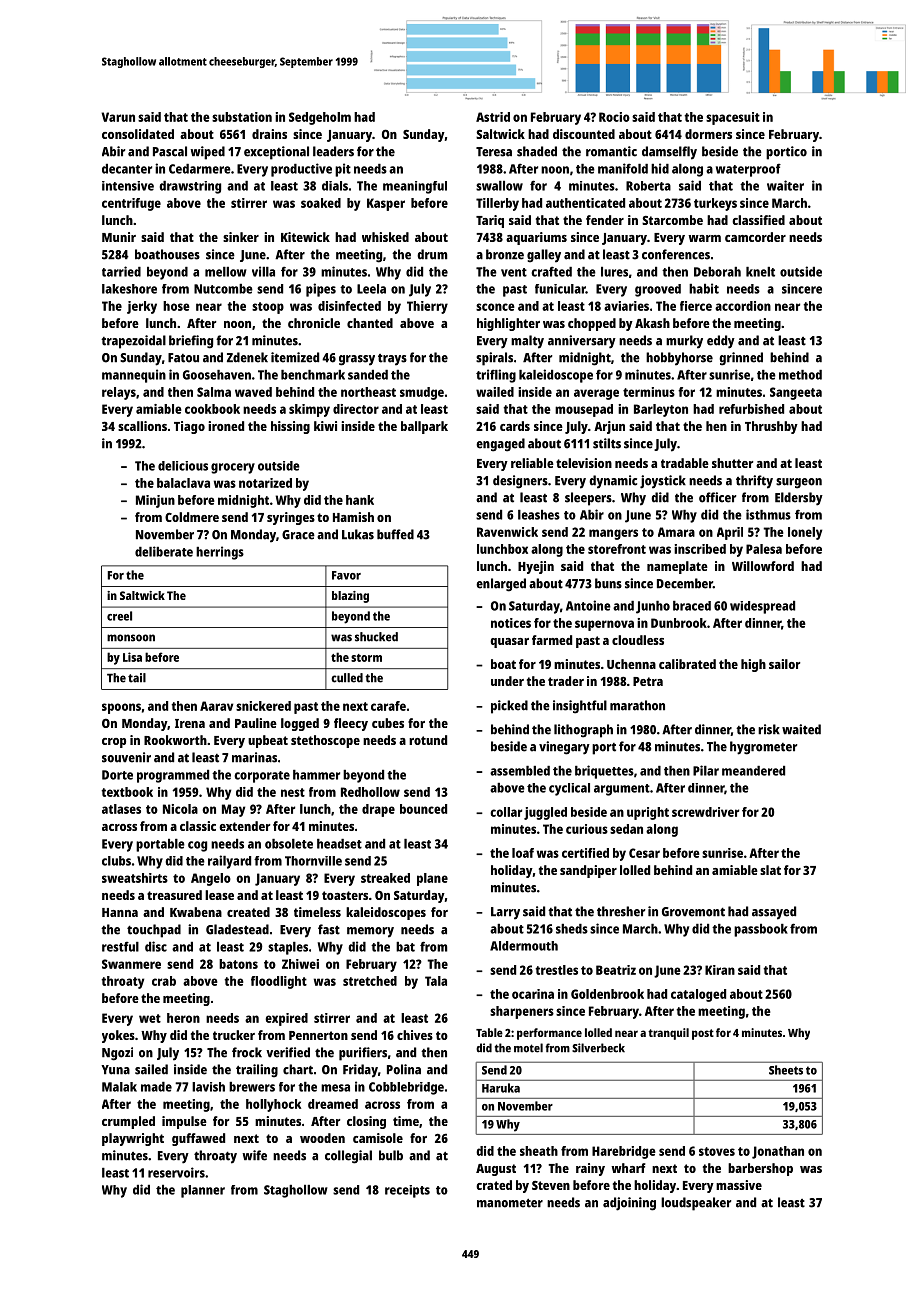 The image size is (924, 1308). I want to click on quasar, so click(509, 643).
